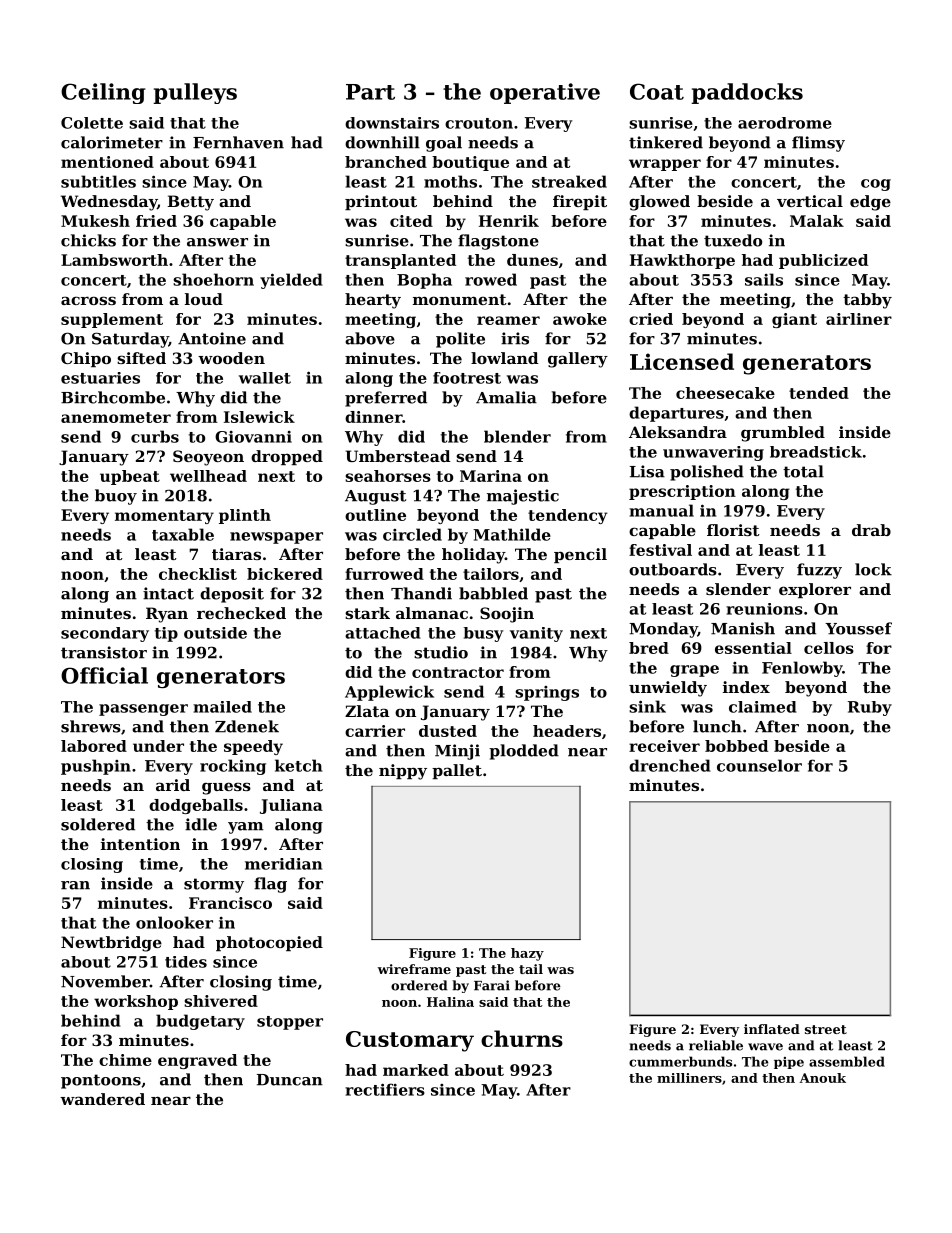 Image resolution: width=952 pixels, height=1233 pixels. Describe the element at coordinates (733, 240) in the document. I see `tuxedo` at that location.
